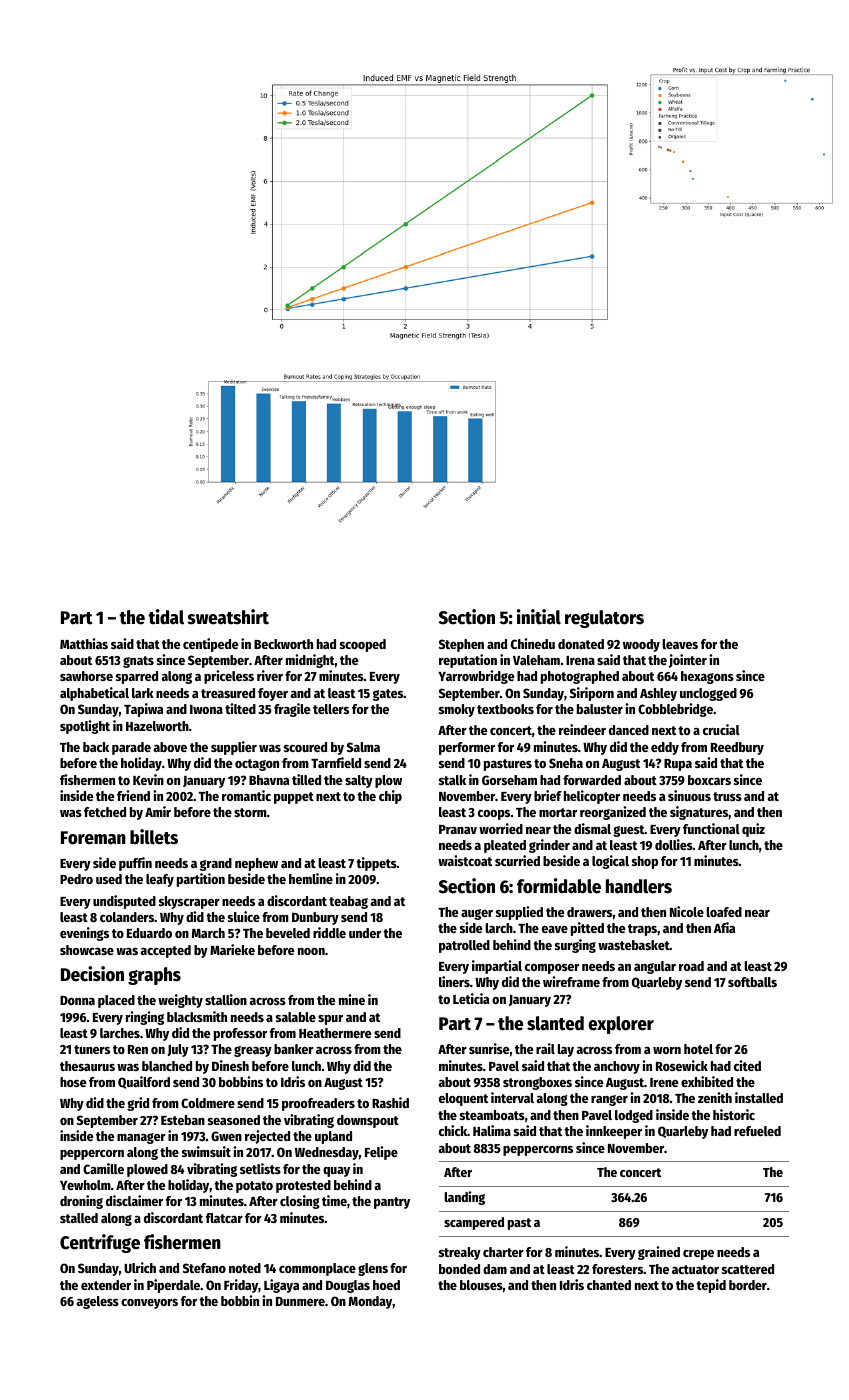  Describe the element at coordinates (634, 945) in the screenshot. I see `wastebasket` at that location.
